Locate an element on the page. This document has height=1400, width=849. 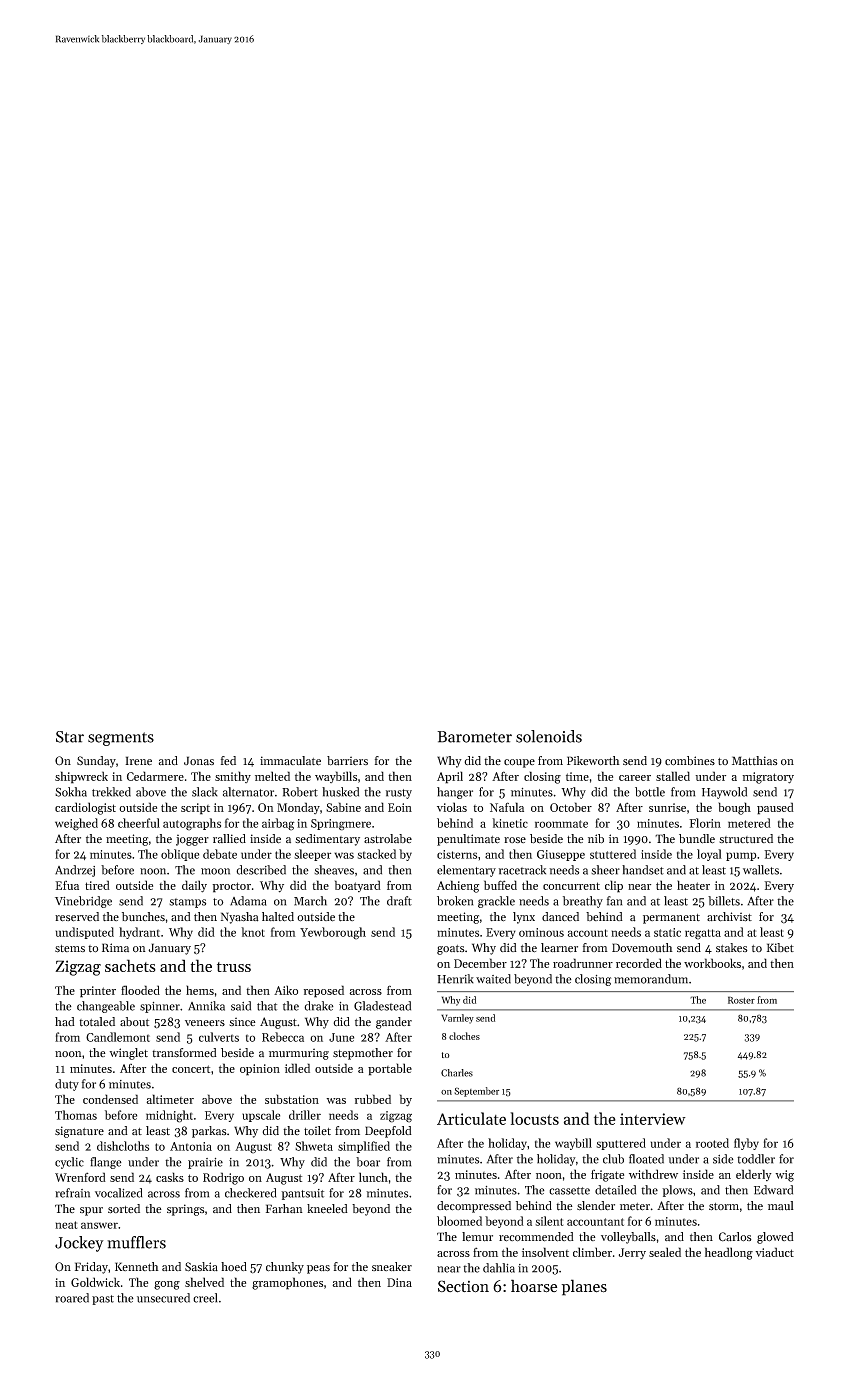
bunches is located at coordinates (143, 917).
